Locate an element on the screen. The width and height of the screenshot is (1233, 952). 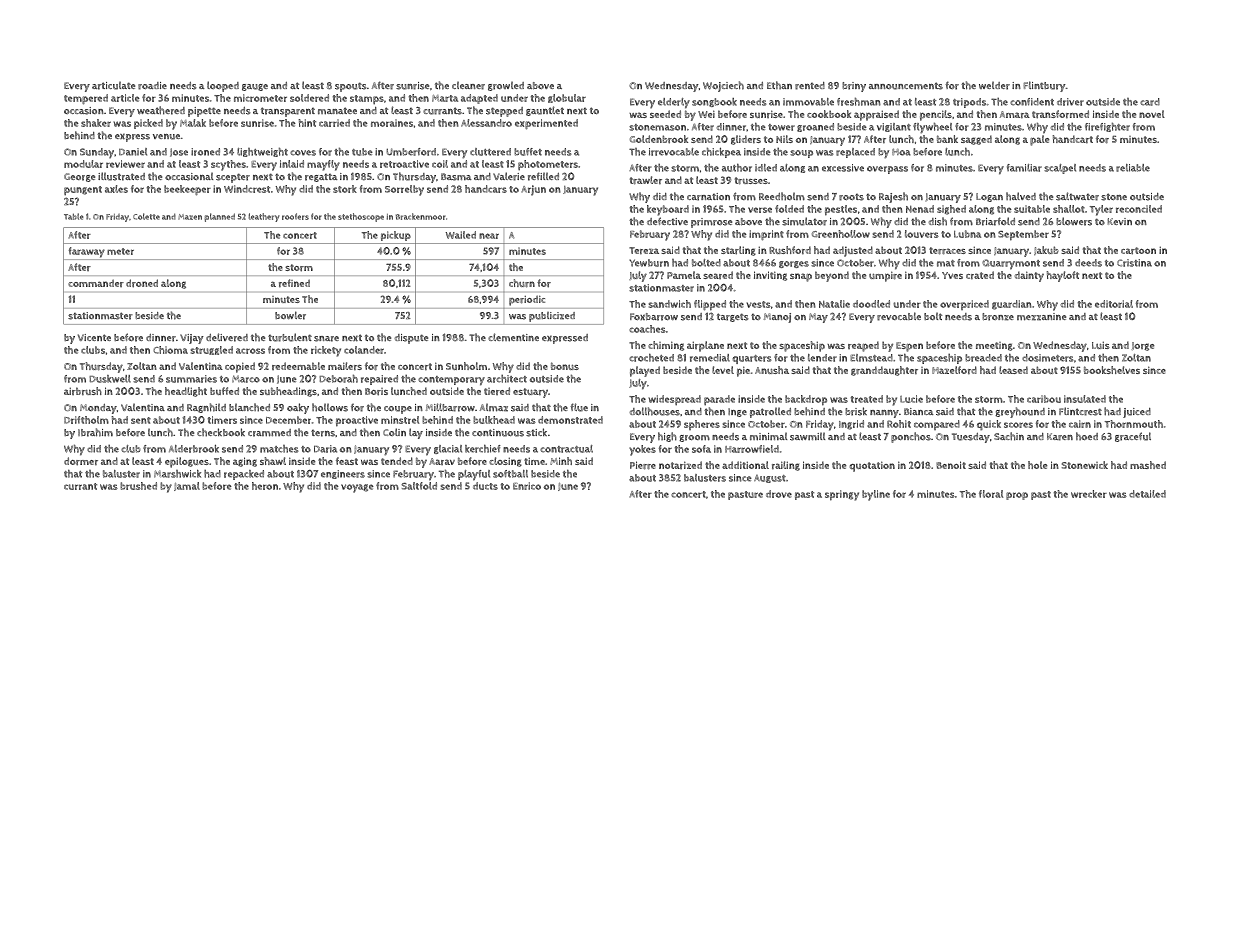
familiar is located at coordinates (1024, 168).
